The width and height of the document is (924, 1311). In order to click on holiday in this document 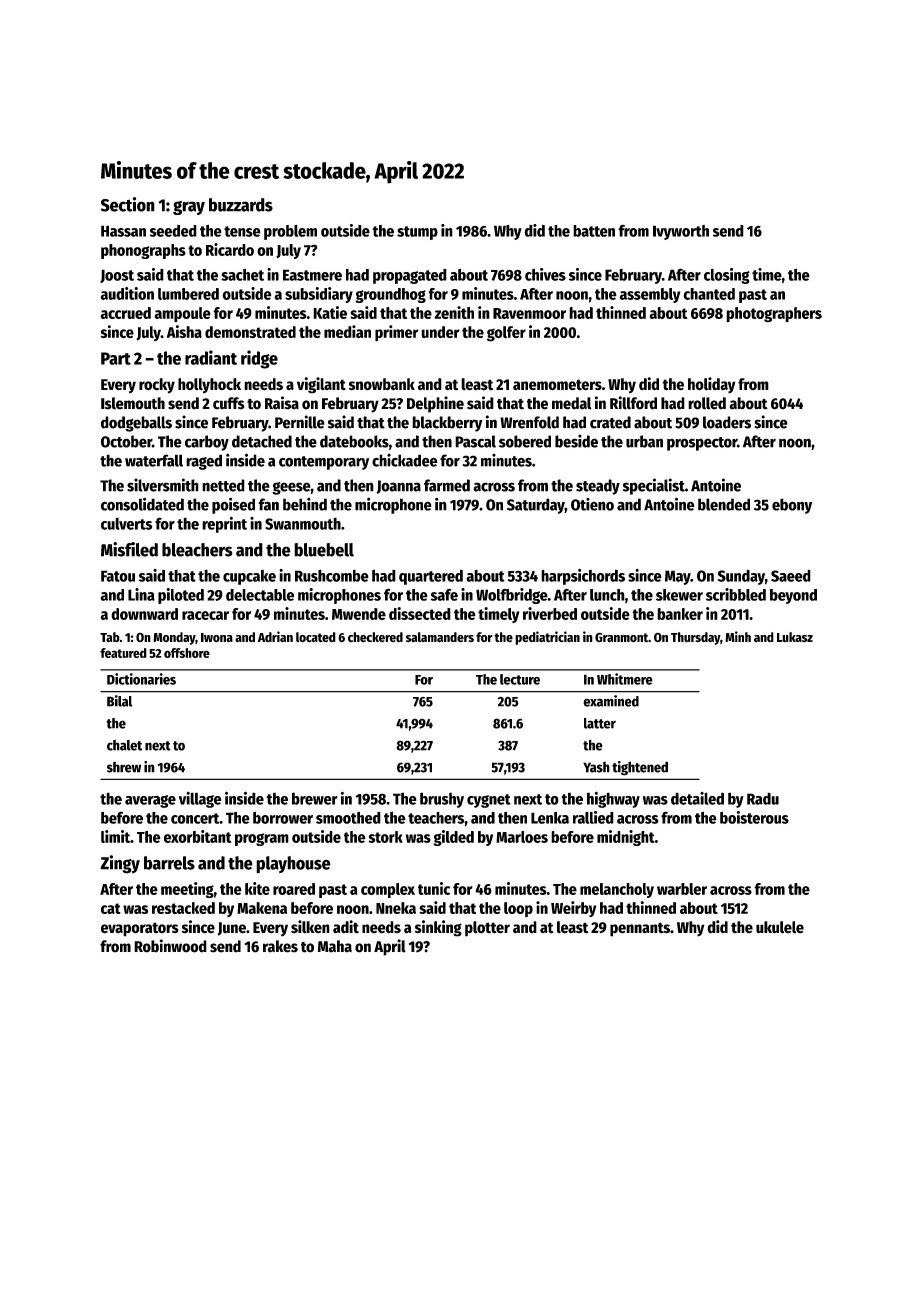, I will do `click(711, 385)`.
